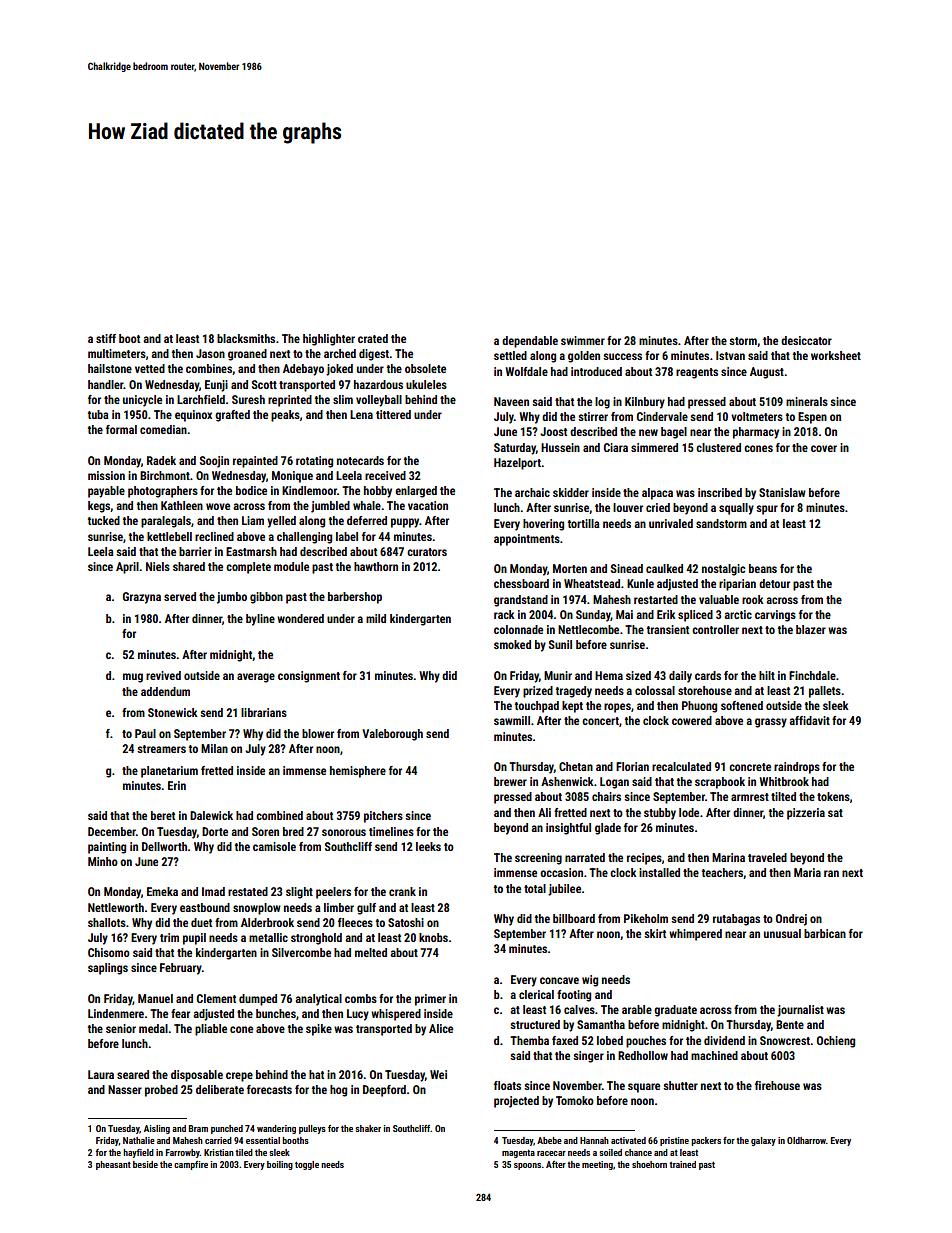 This screenshot has height=1233, width=952. What do you see at coordinates (695, 935) in the screenshot?
I see `whimpered` at bounding box center [695, 935].
